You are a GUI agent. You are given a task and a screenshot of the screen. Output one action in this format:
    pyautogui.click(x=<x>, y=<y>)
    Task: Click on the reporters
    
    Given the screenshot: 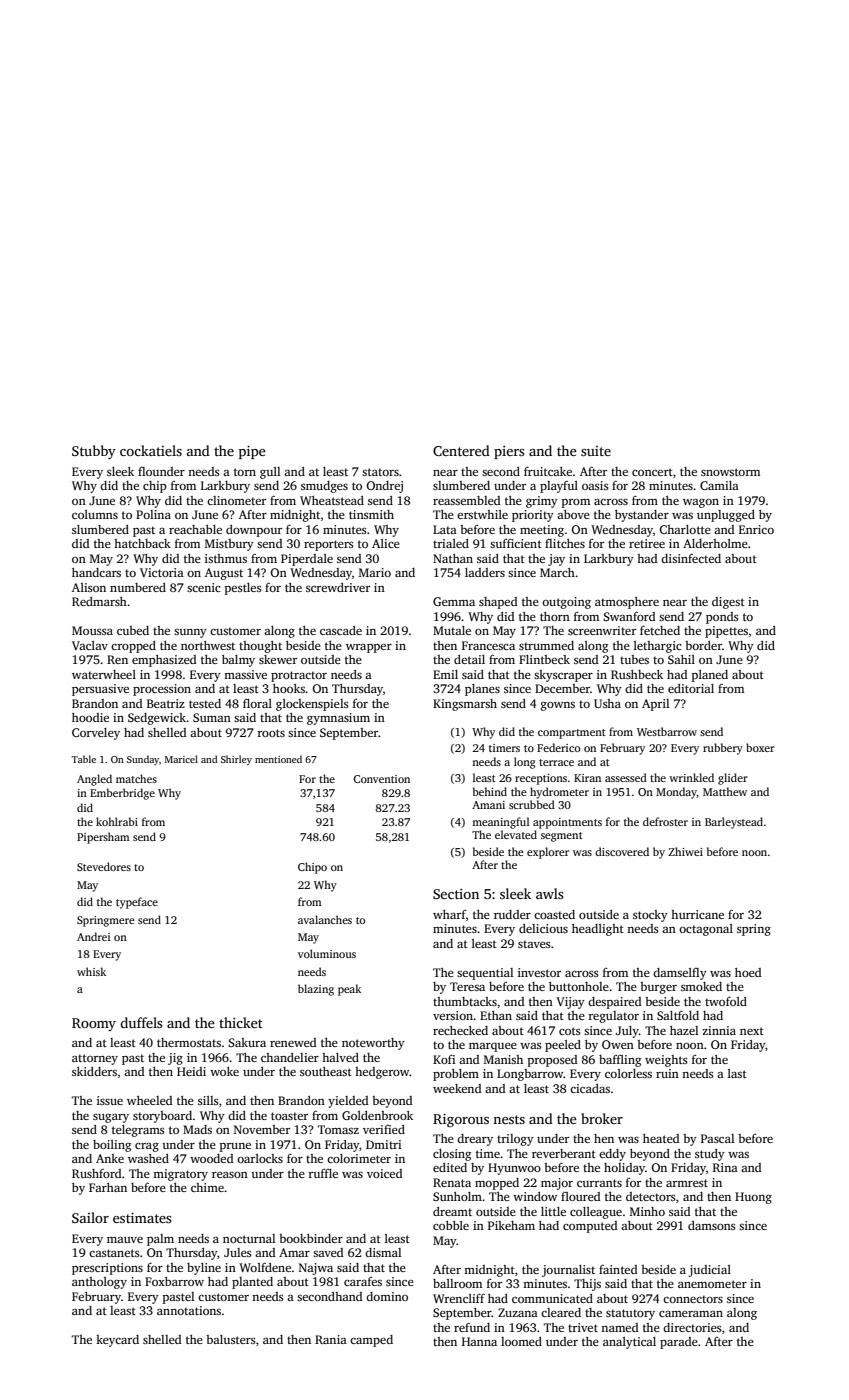 What is the action you would take?
    pyautogui.click(x=329, y=545)
